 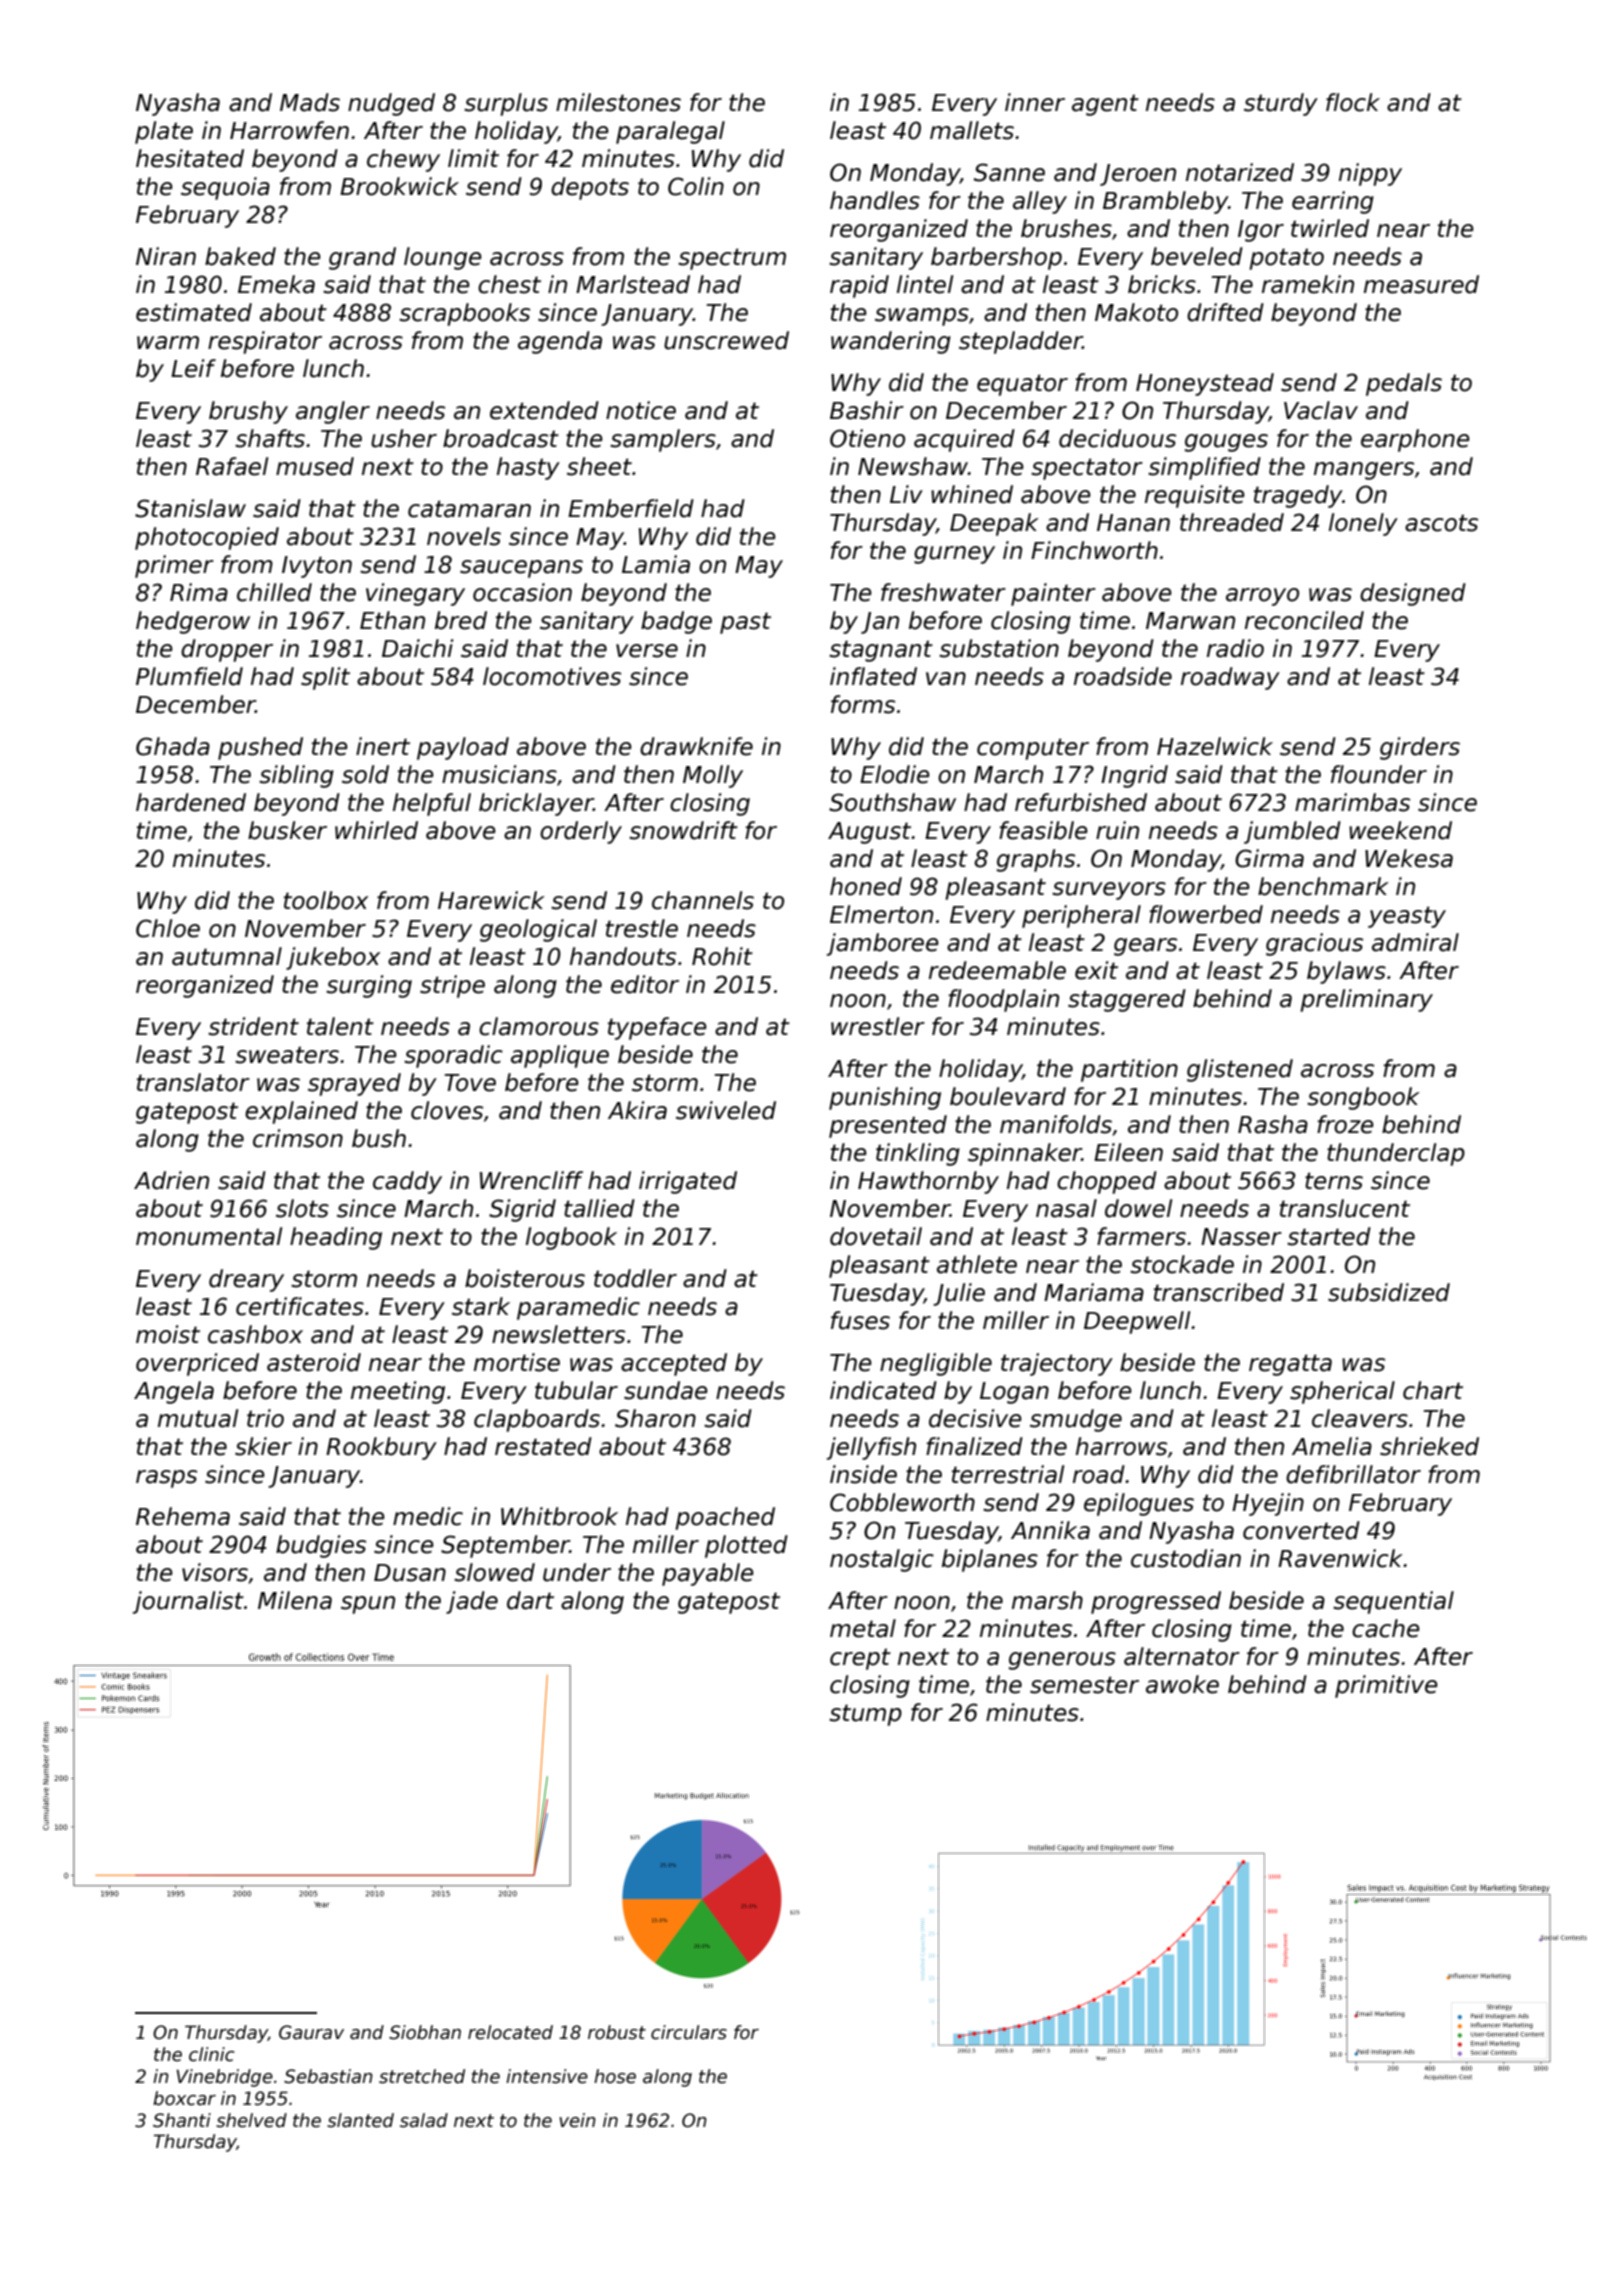 What do you see at coordinates (1353, 102) in the image?
I see `flock` at bounding box center [1353, 102].
